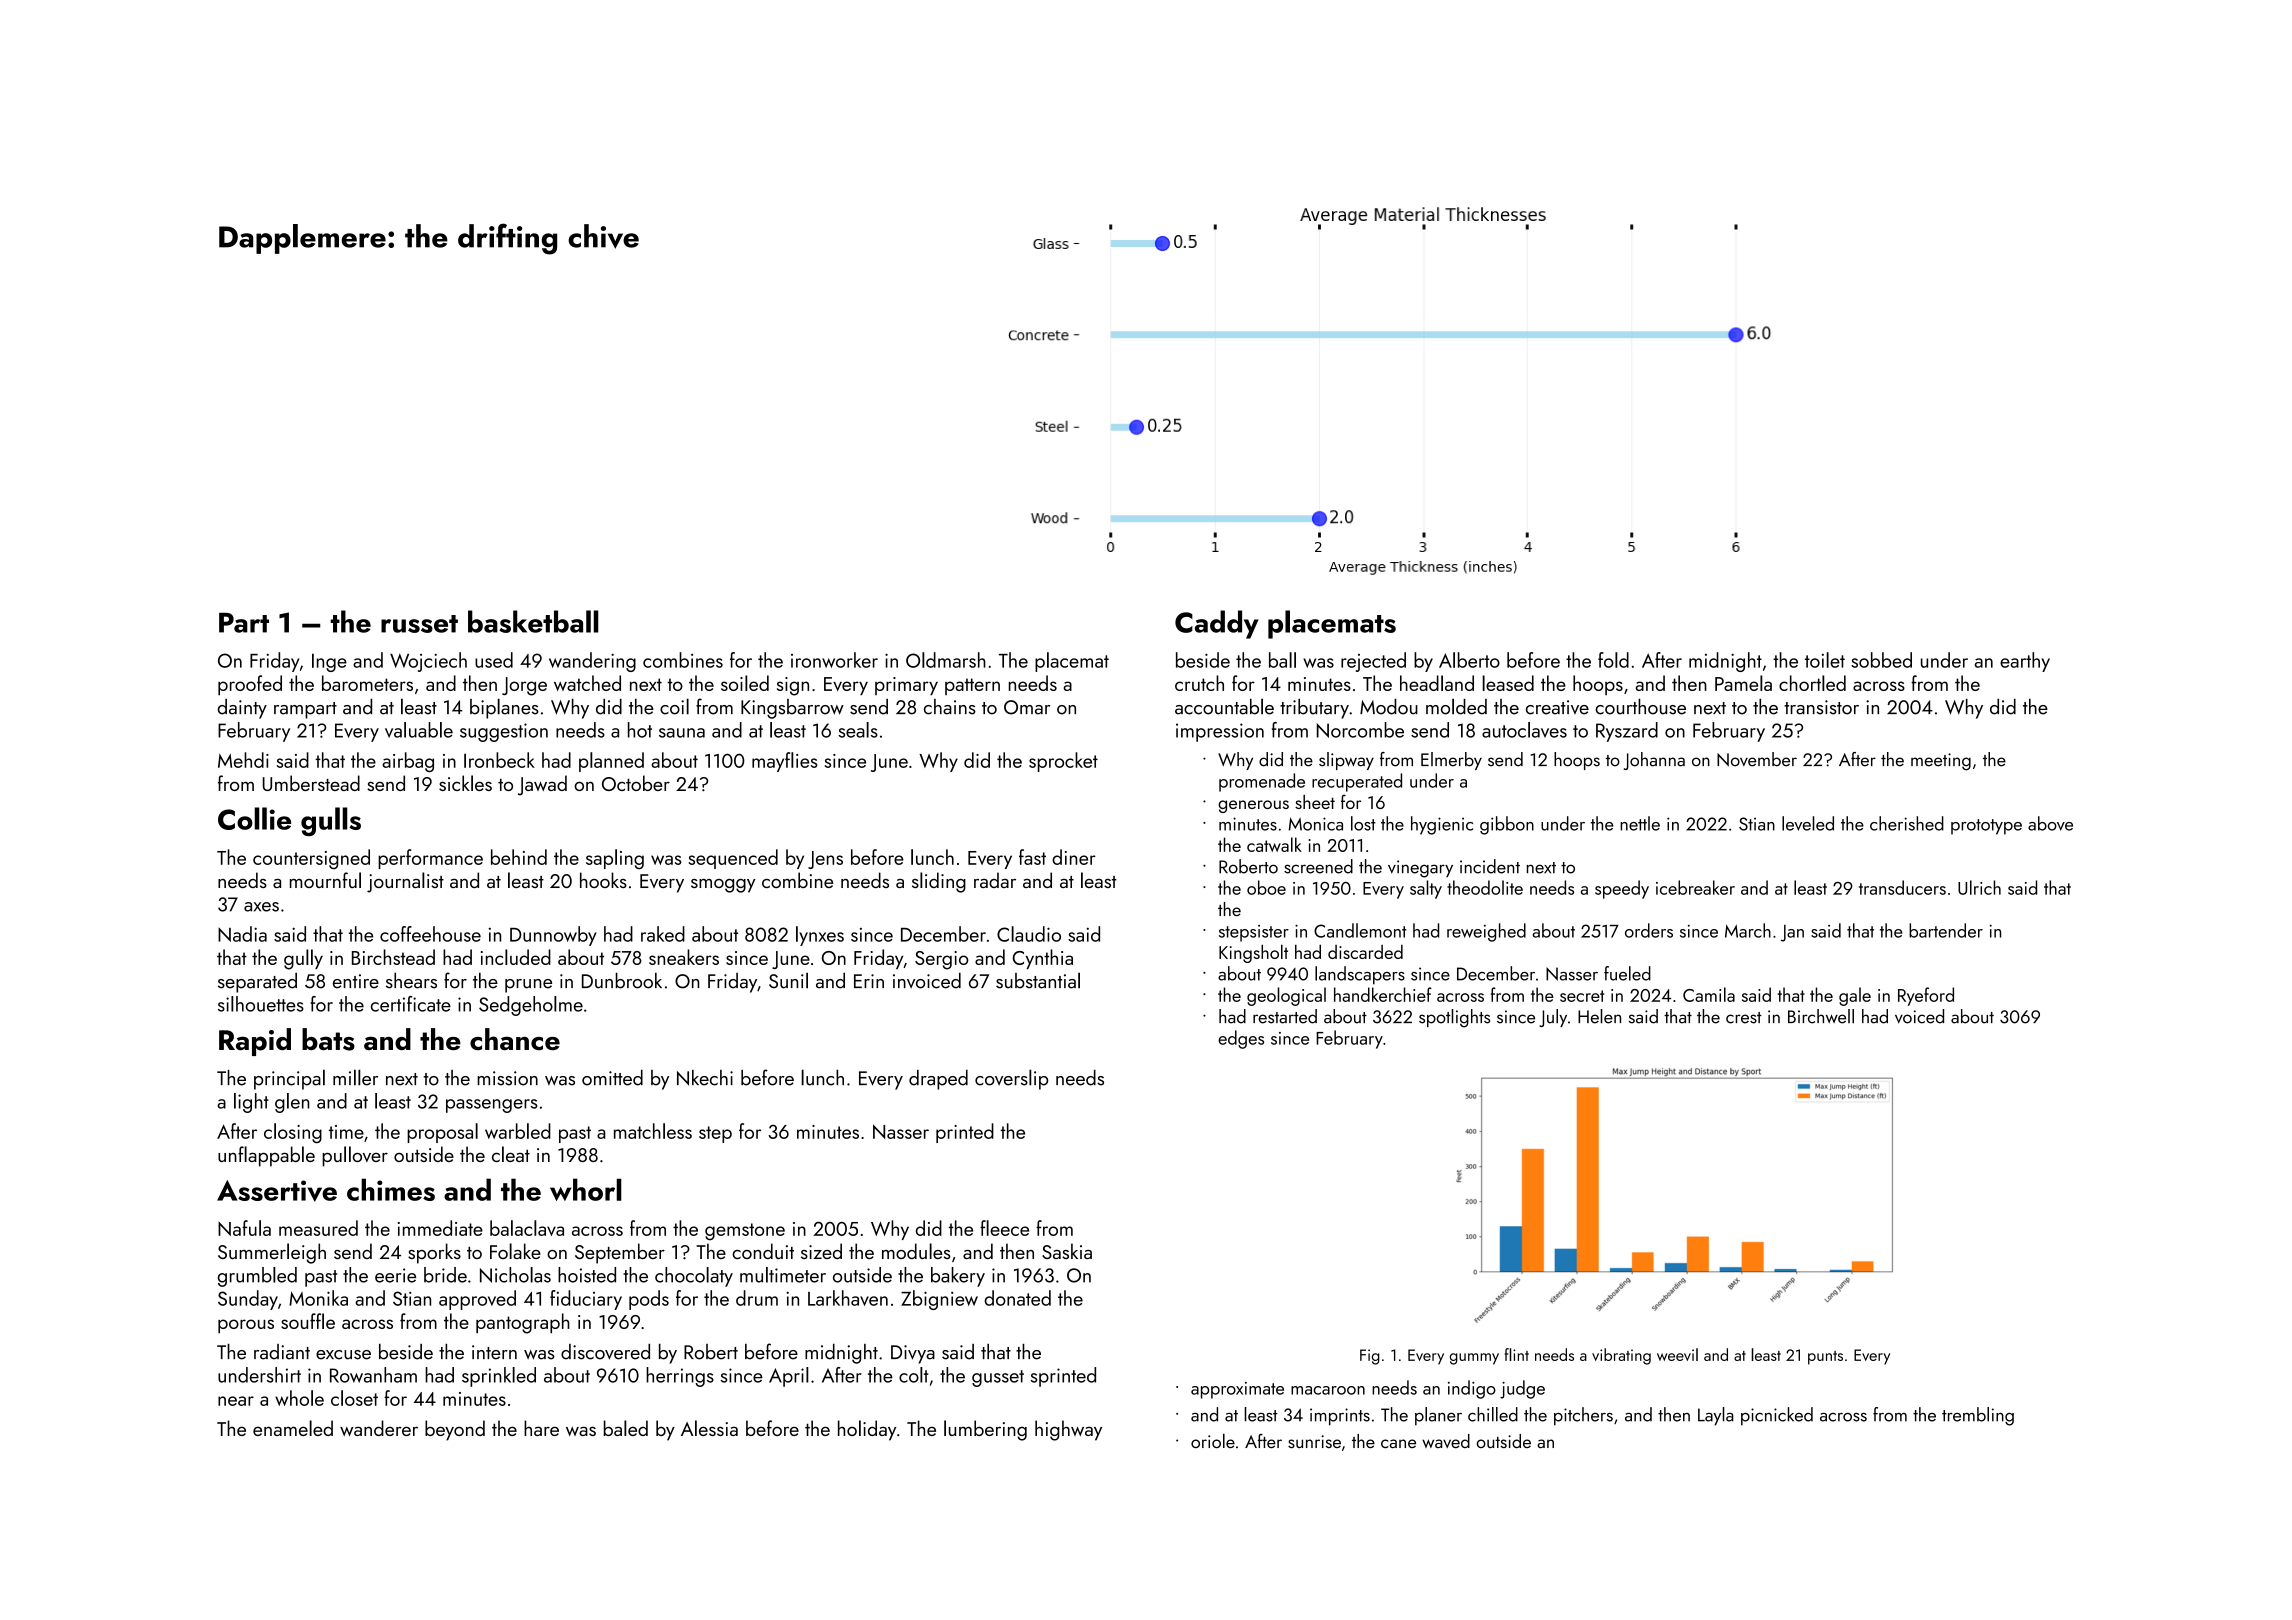  Describe the element at coordinates (1881, 660) in the image. I see `sobbed` at that location.
